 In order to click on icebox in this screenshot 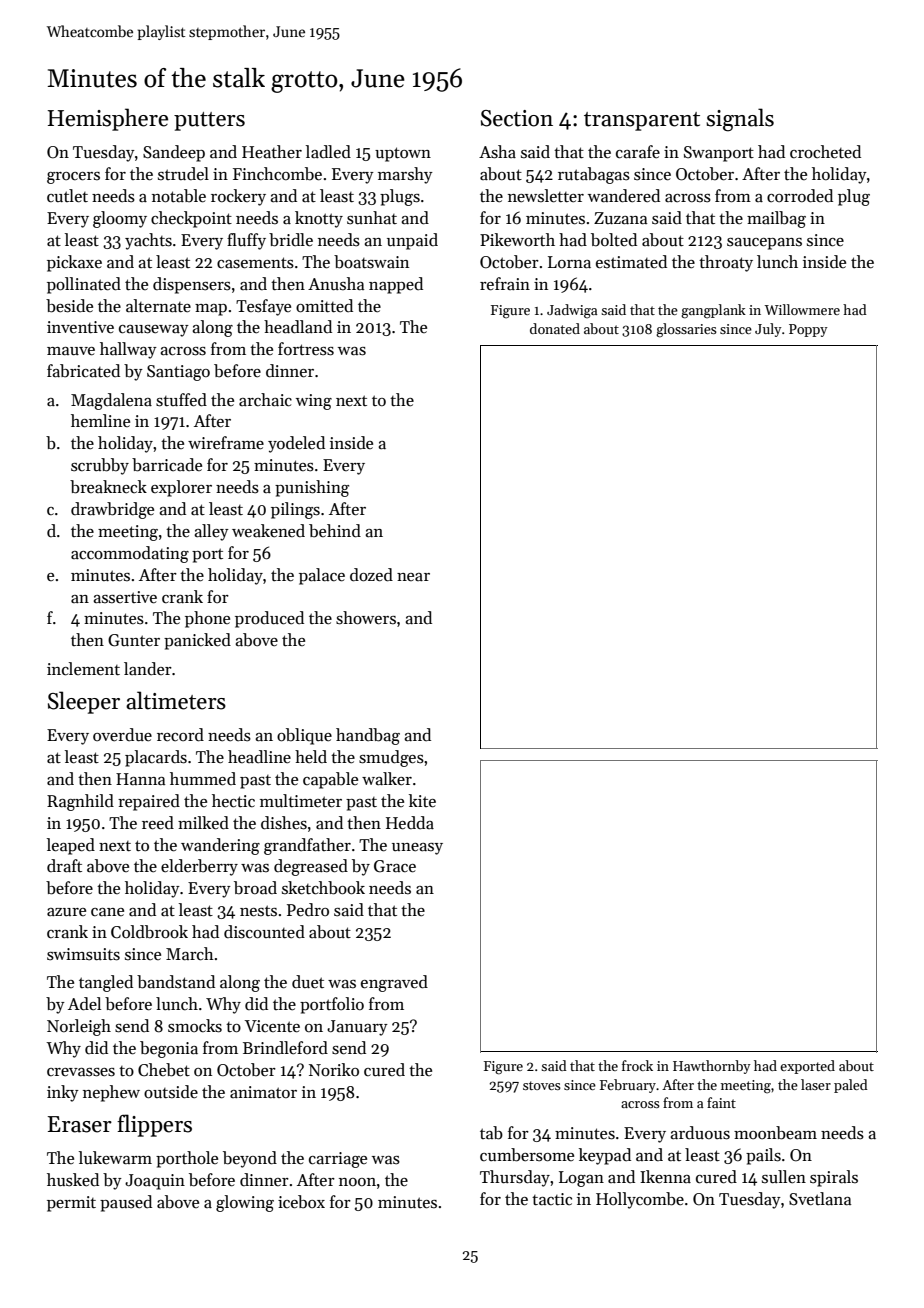, I will do `click(301, 1202)`.
